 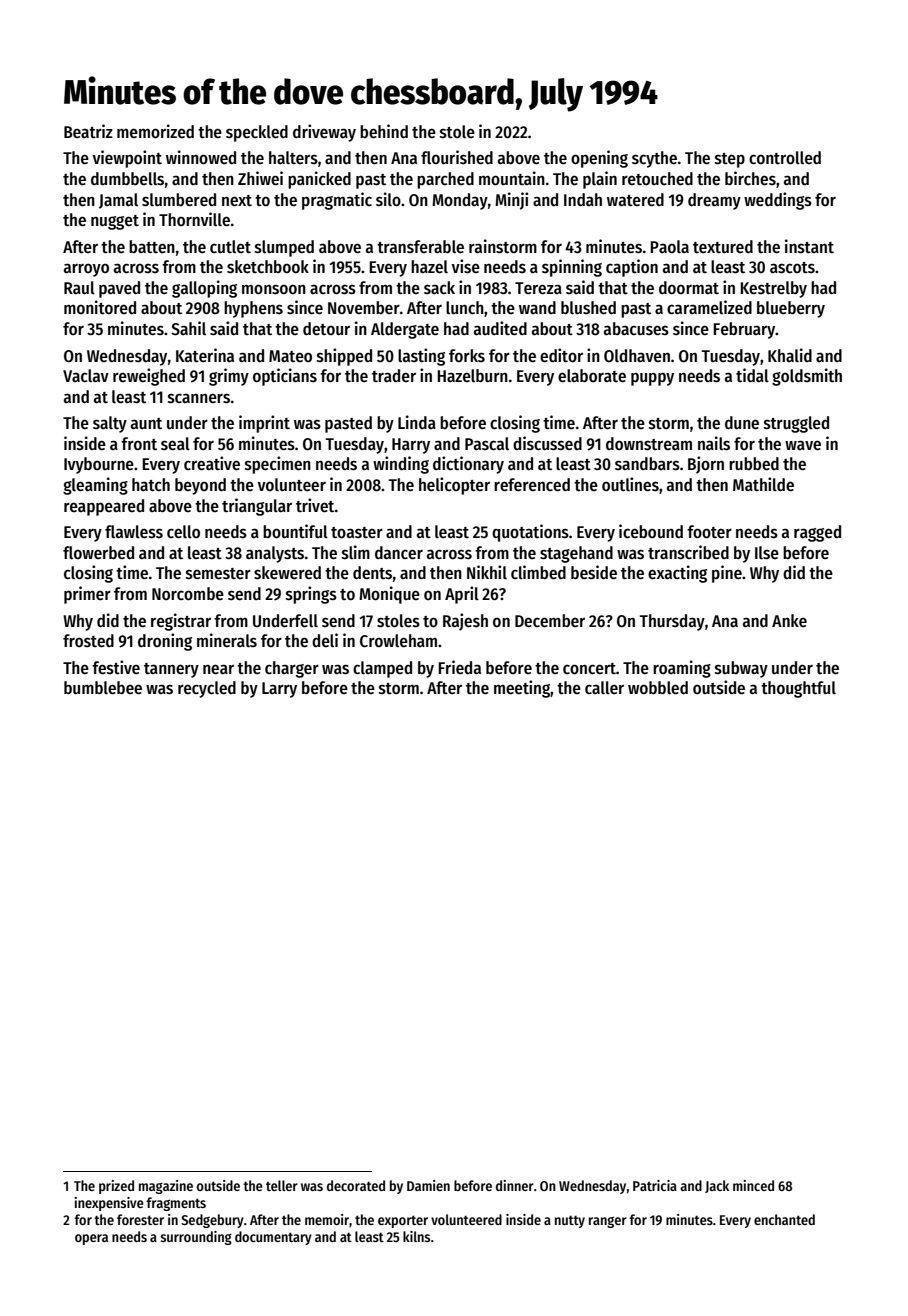 I want to click on Damien, so click(x=428, y=1185).
